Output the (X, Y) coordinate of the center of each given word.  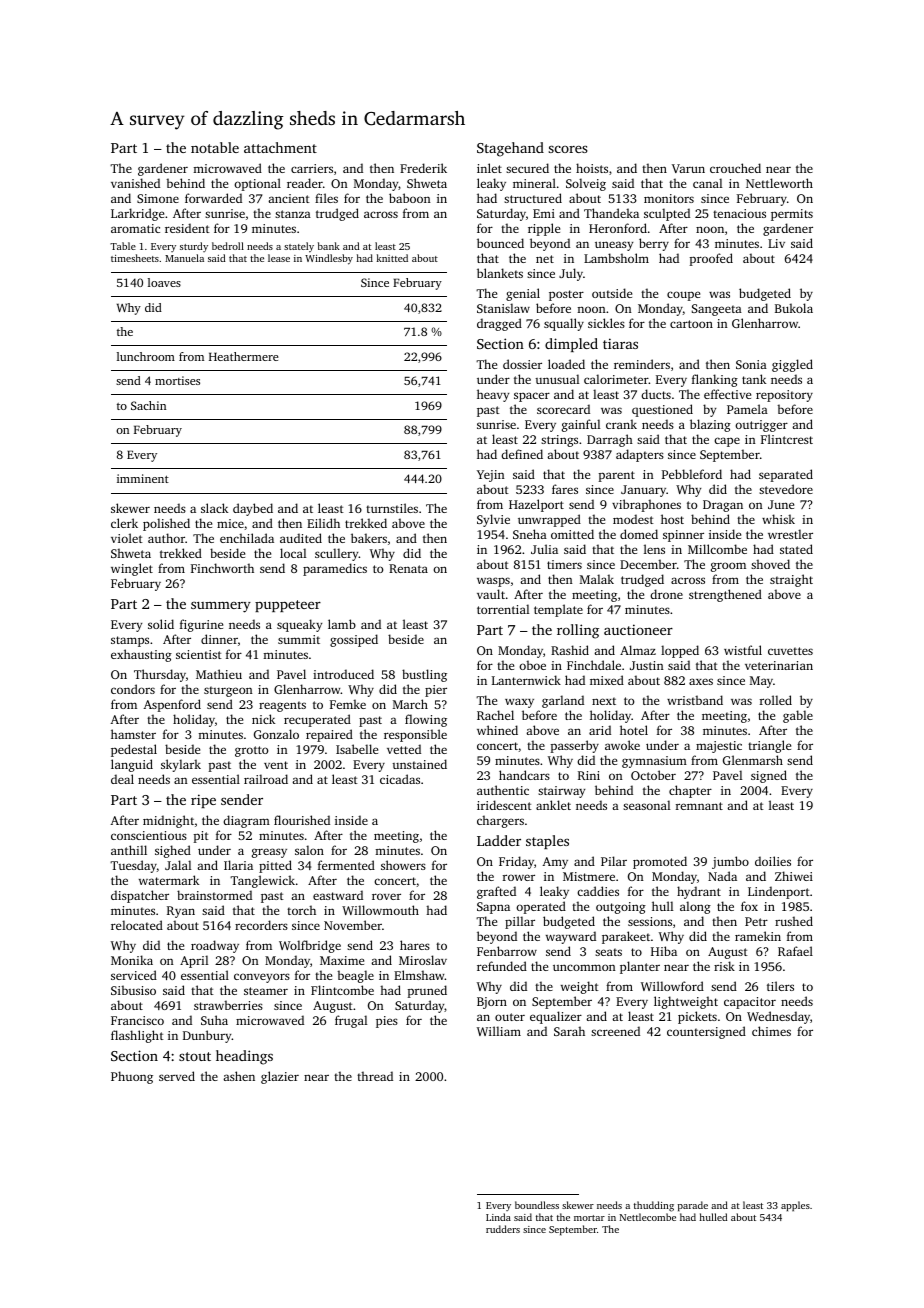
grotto (251, 751)
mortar (589, 1218)
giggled (792, 365)
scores (568, 149)
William (499, 1031)
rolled (776, 700)
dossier (522, 364)
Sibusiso (133, 990)
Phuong (132, 1077)
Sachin (148, 405)
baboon (410, 198)
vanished (135, 183)
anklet (553, 805)
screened (615, 1031)
